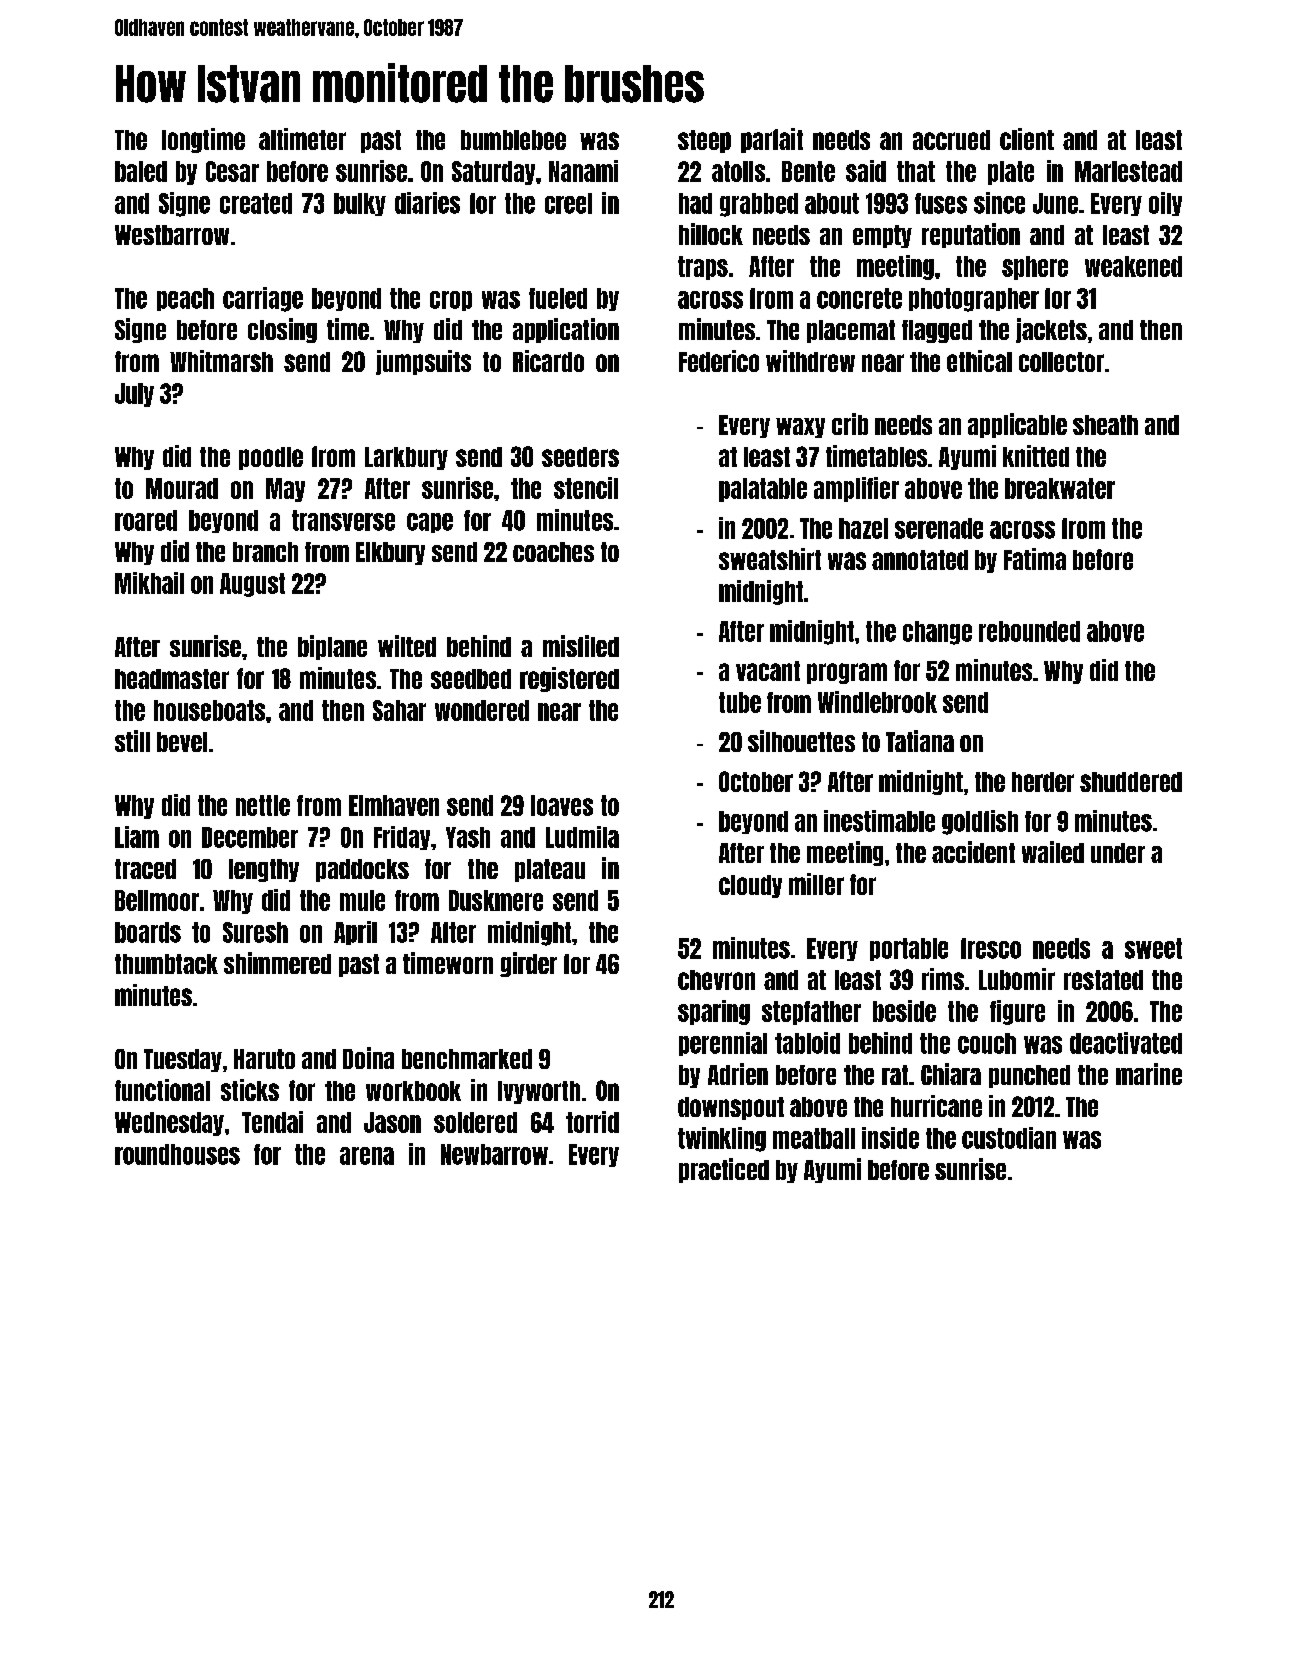 The width and height of the screenshot is (1297, 1678). Describe the element at coordinates (390, 553) in the screenshot. I see `Elkbury` at that location.
